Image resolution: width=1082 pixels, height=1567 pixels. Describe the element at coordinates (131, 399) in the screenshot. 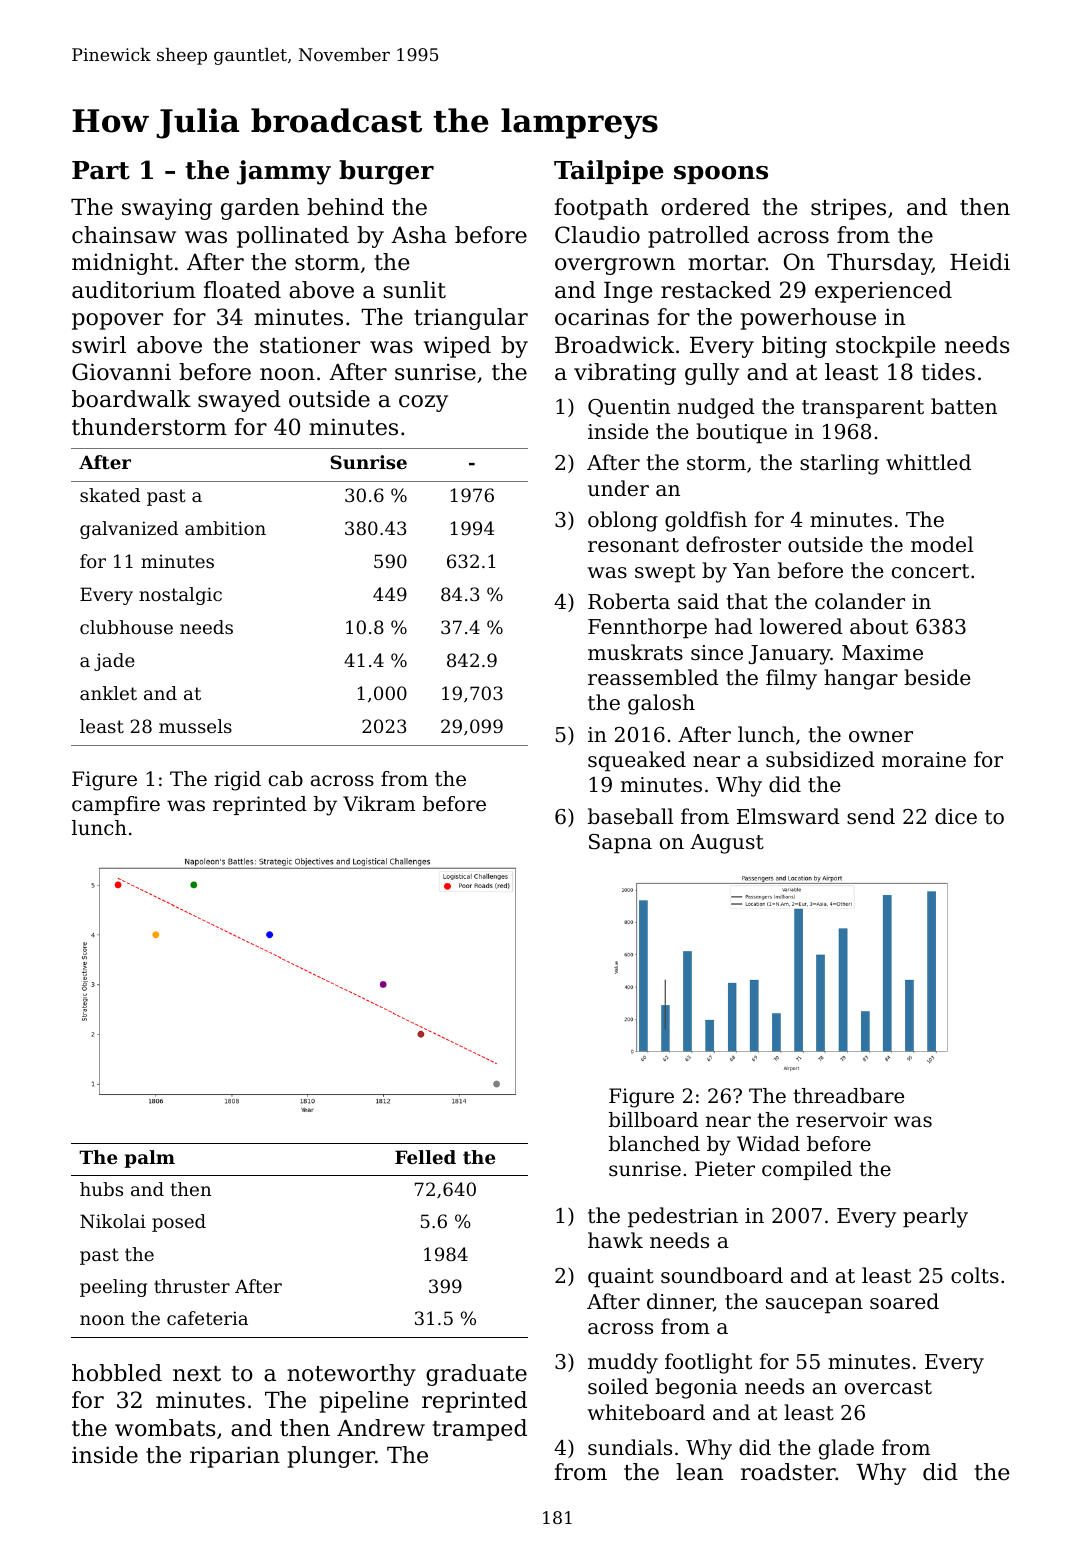

I see `boardwalk` at that location.
